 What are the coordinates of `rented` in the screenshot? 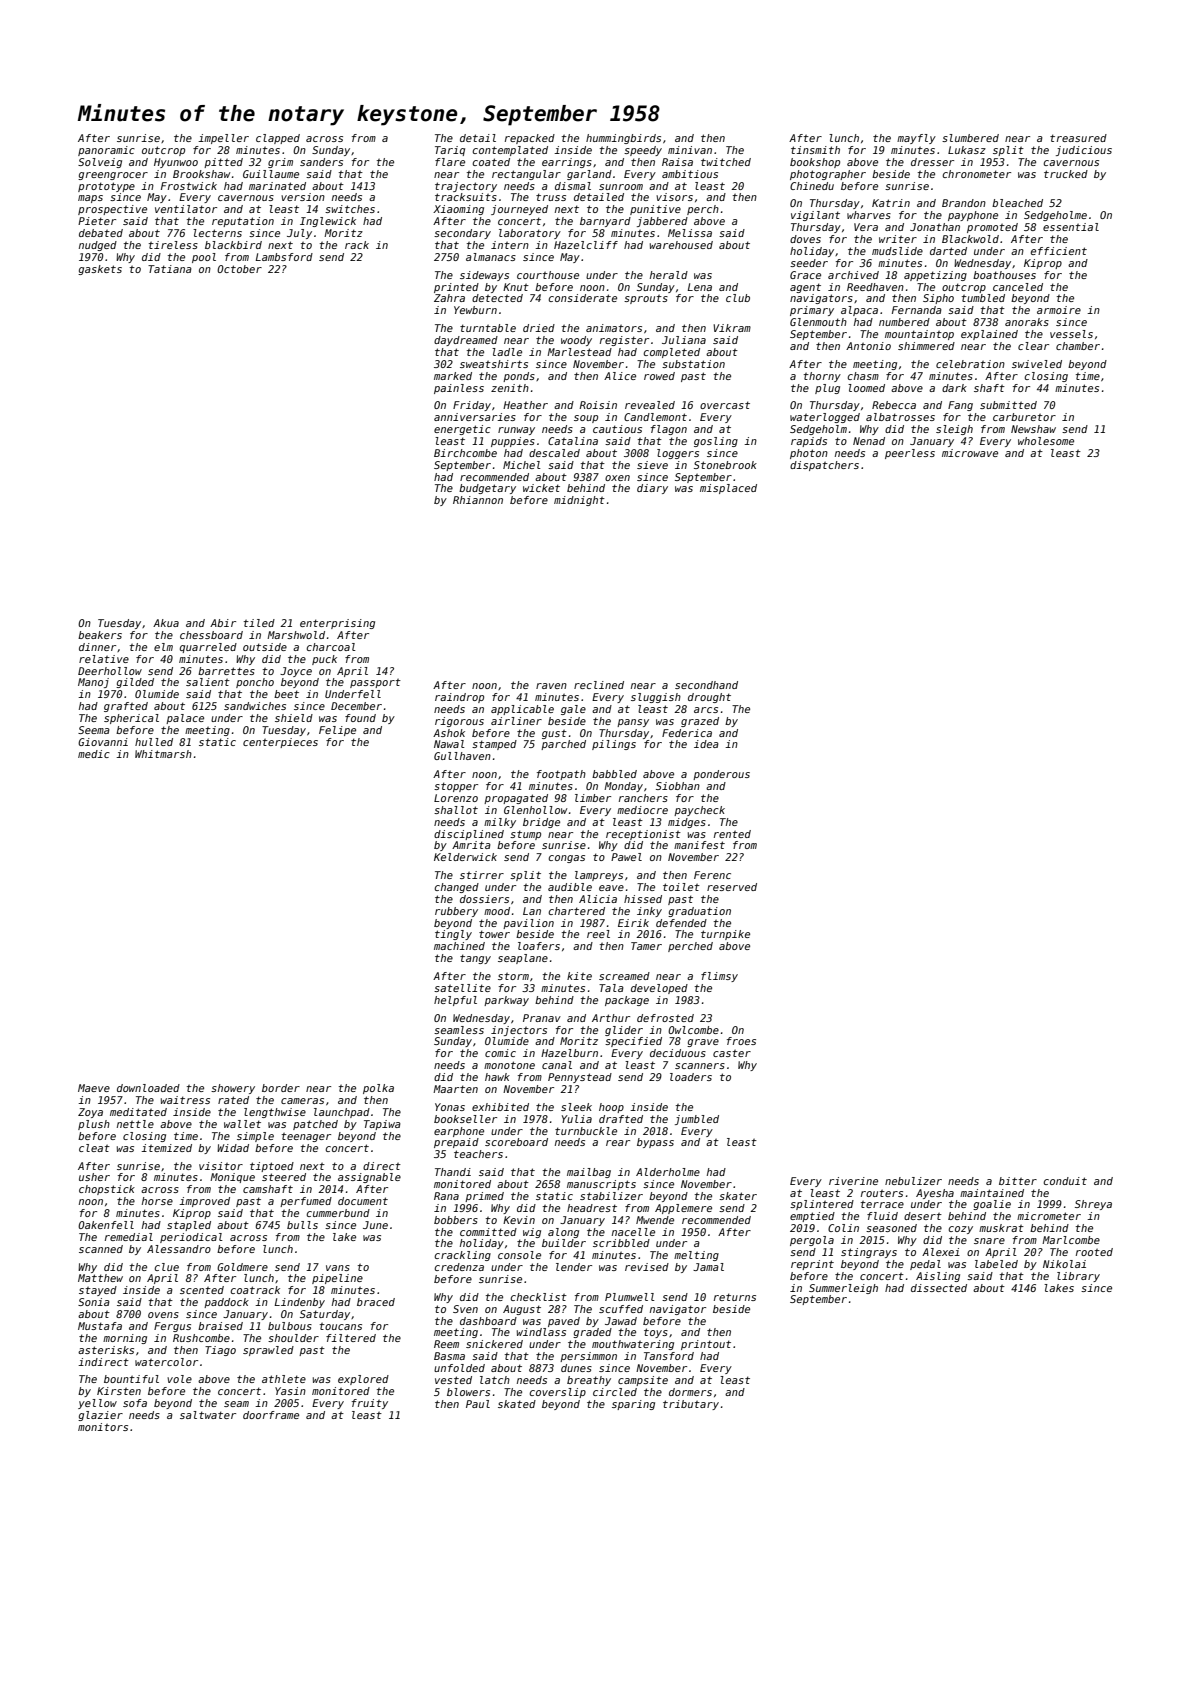 It's located at (732, 834).
